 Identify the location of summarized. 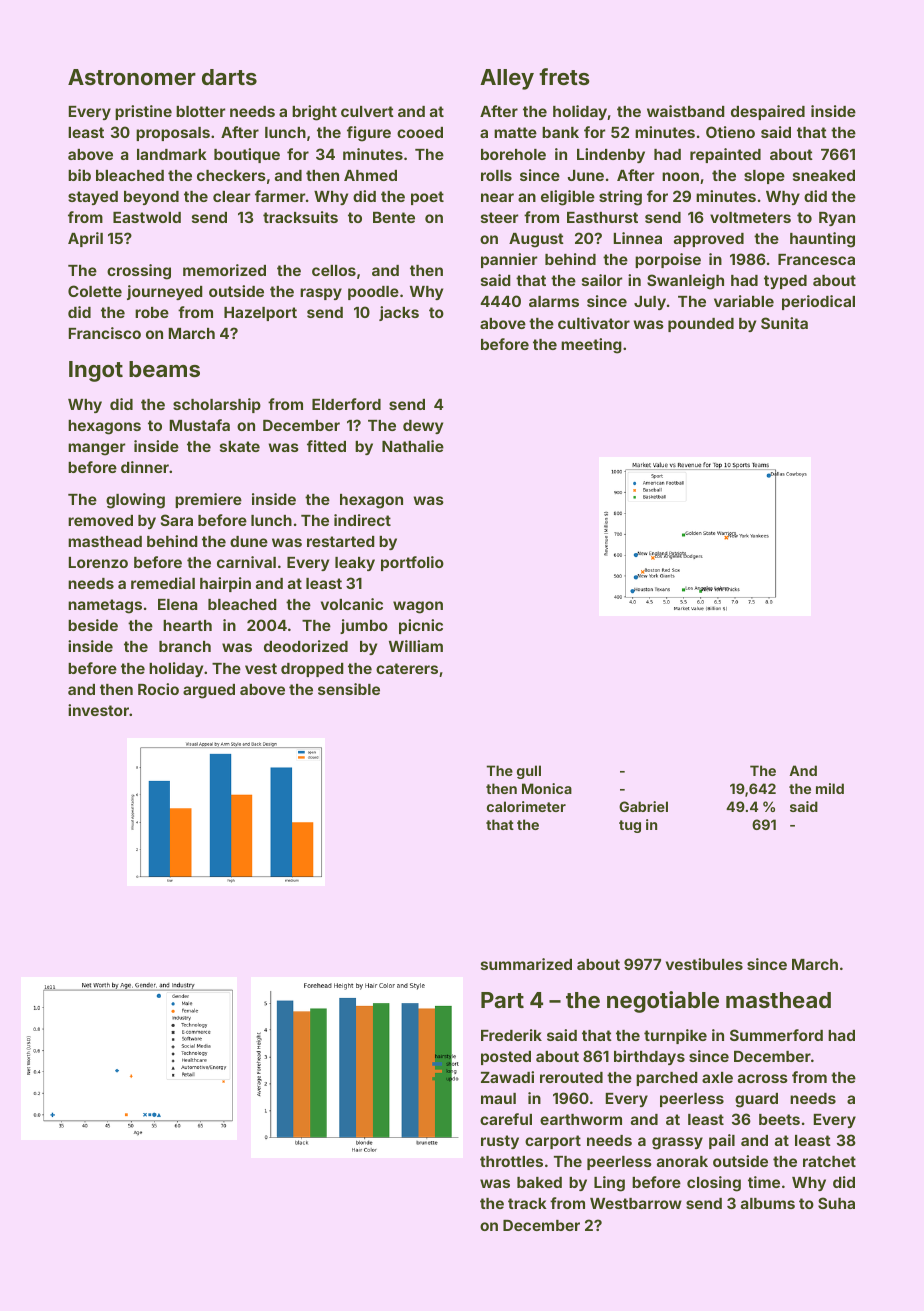
(526, 964).
